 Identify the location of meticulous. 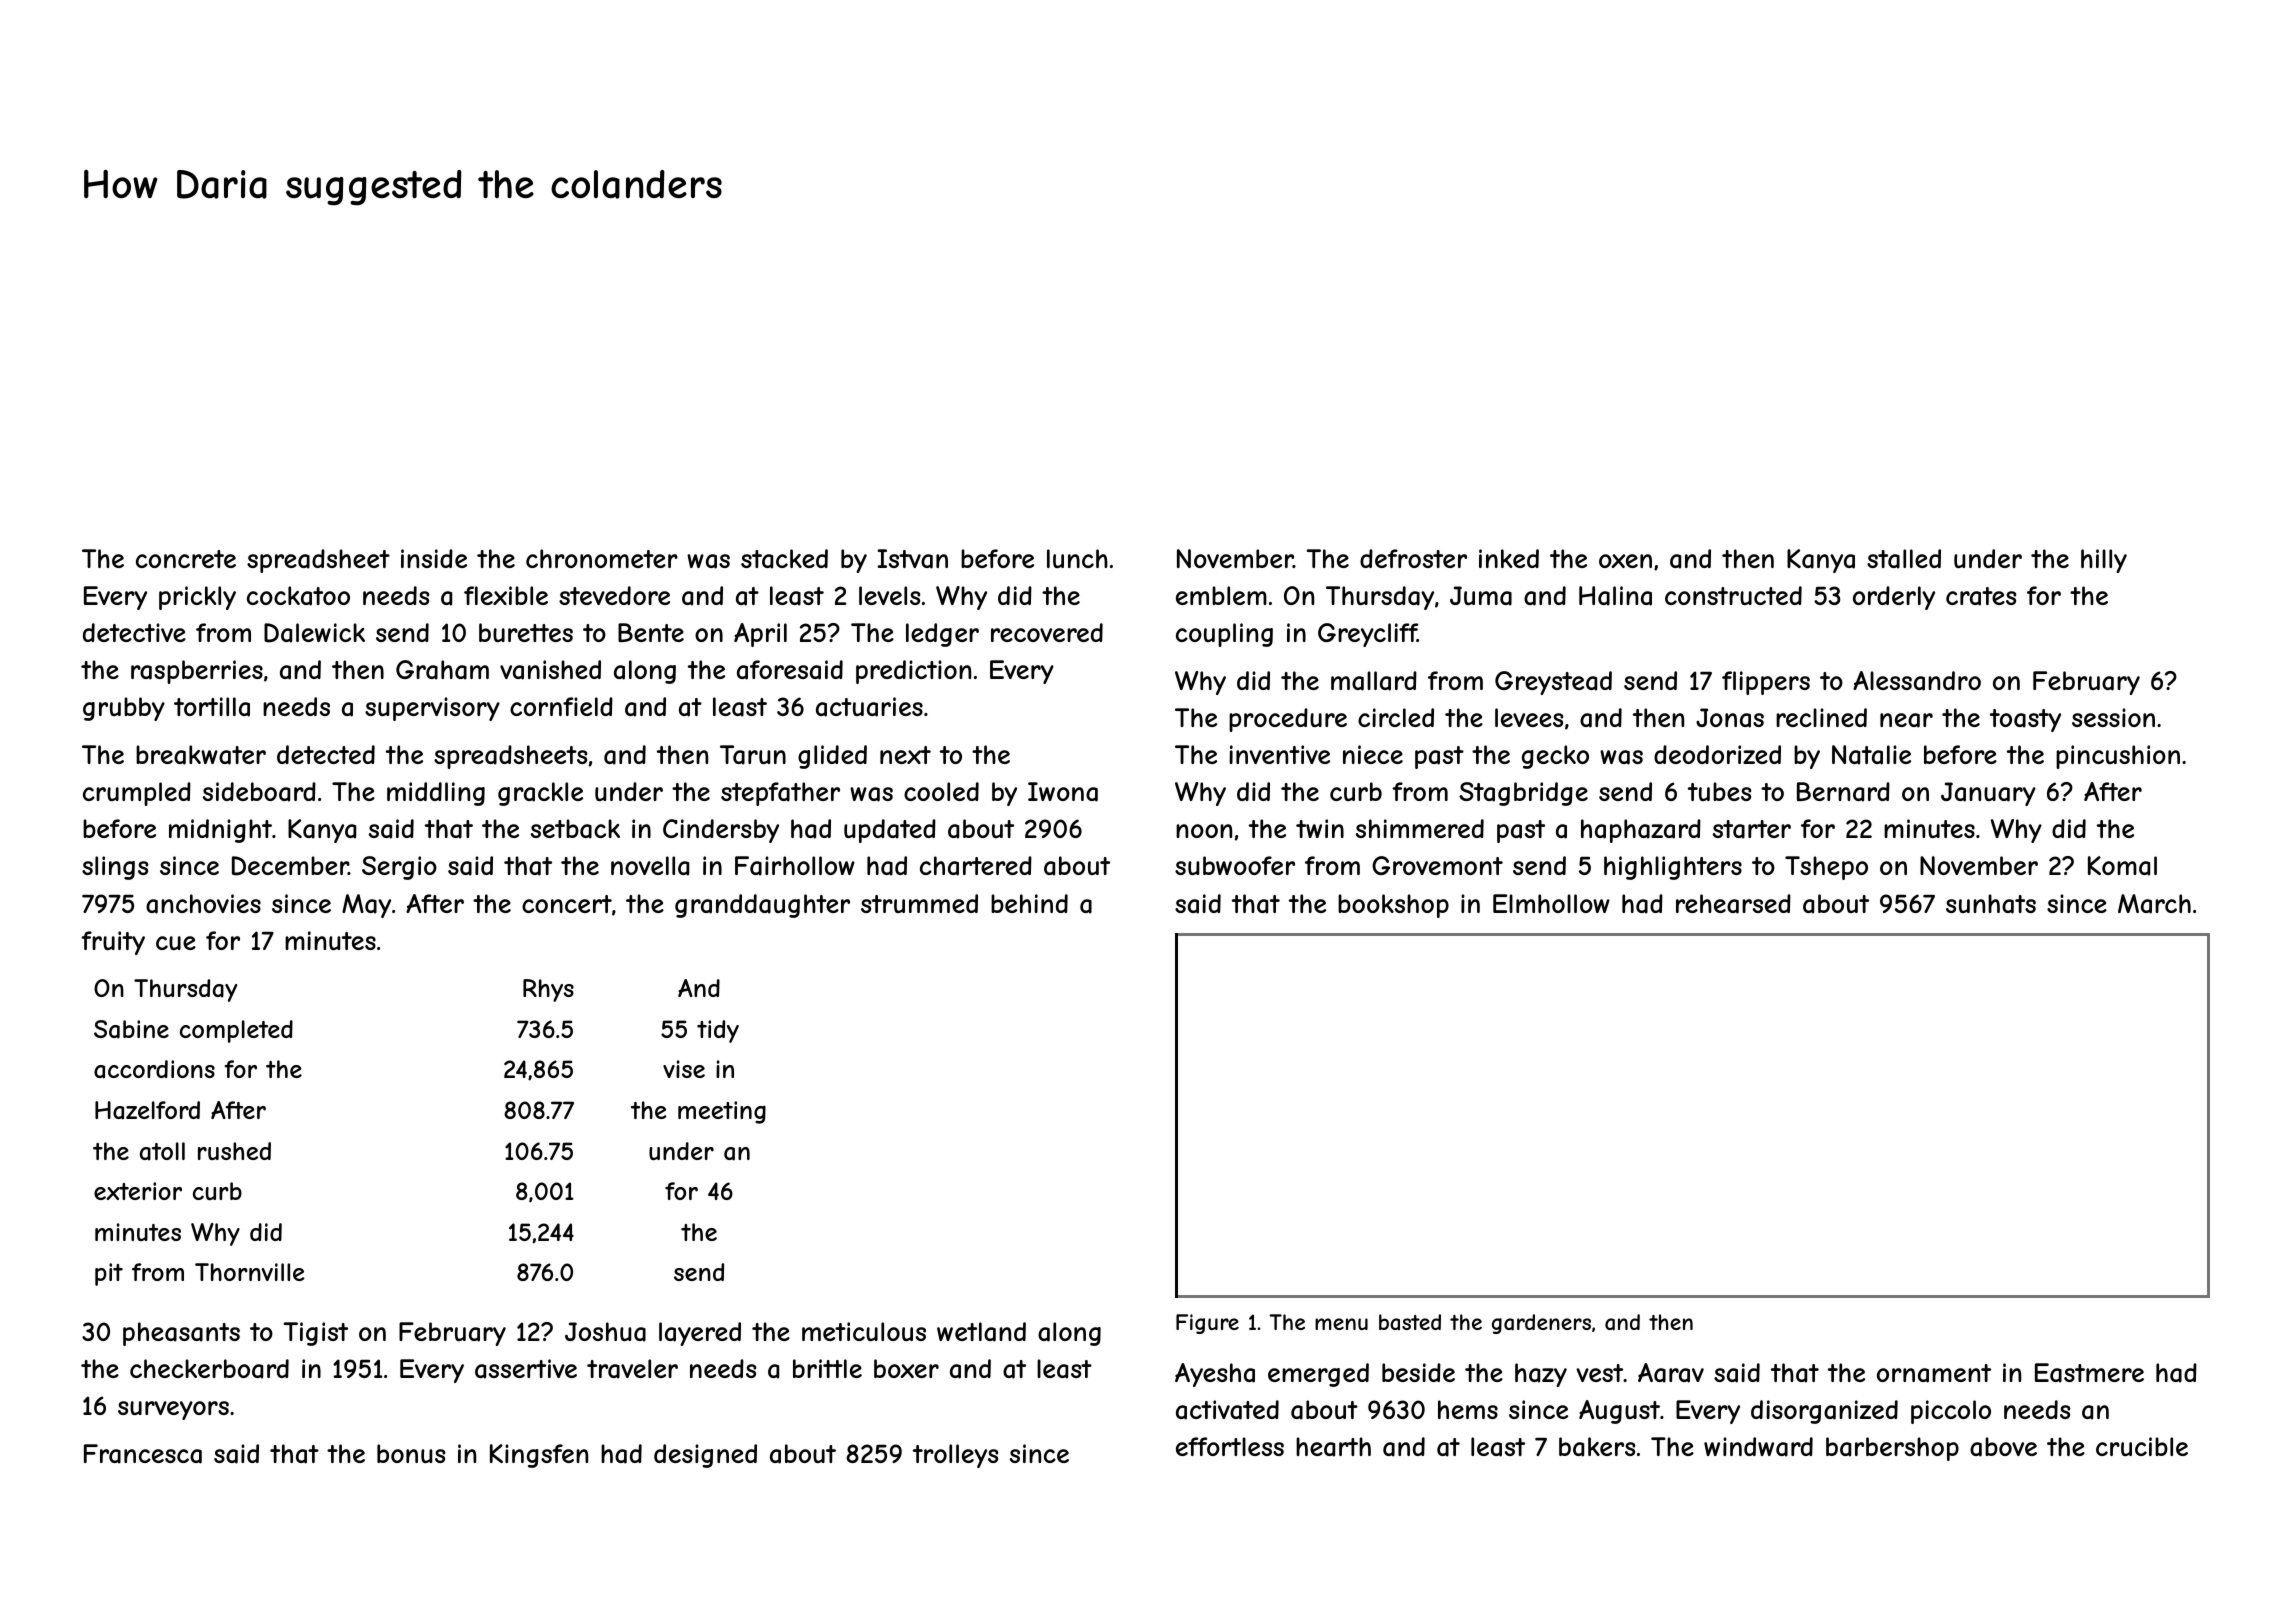
(864, 1331).
